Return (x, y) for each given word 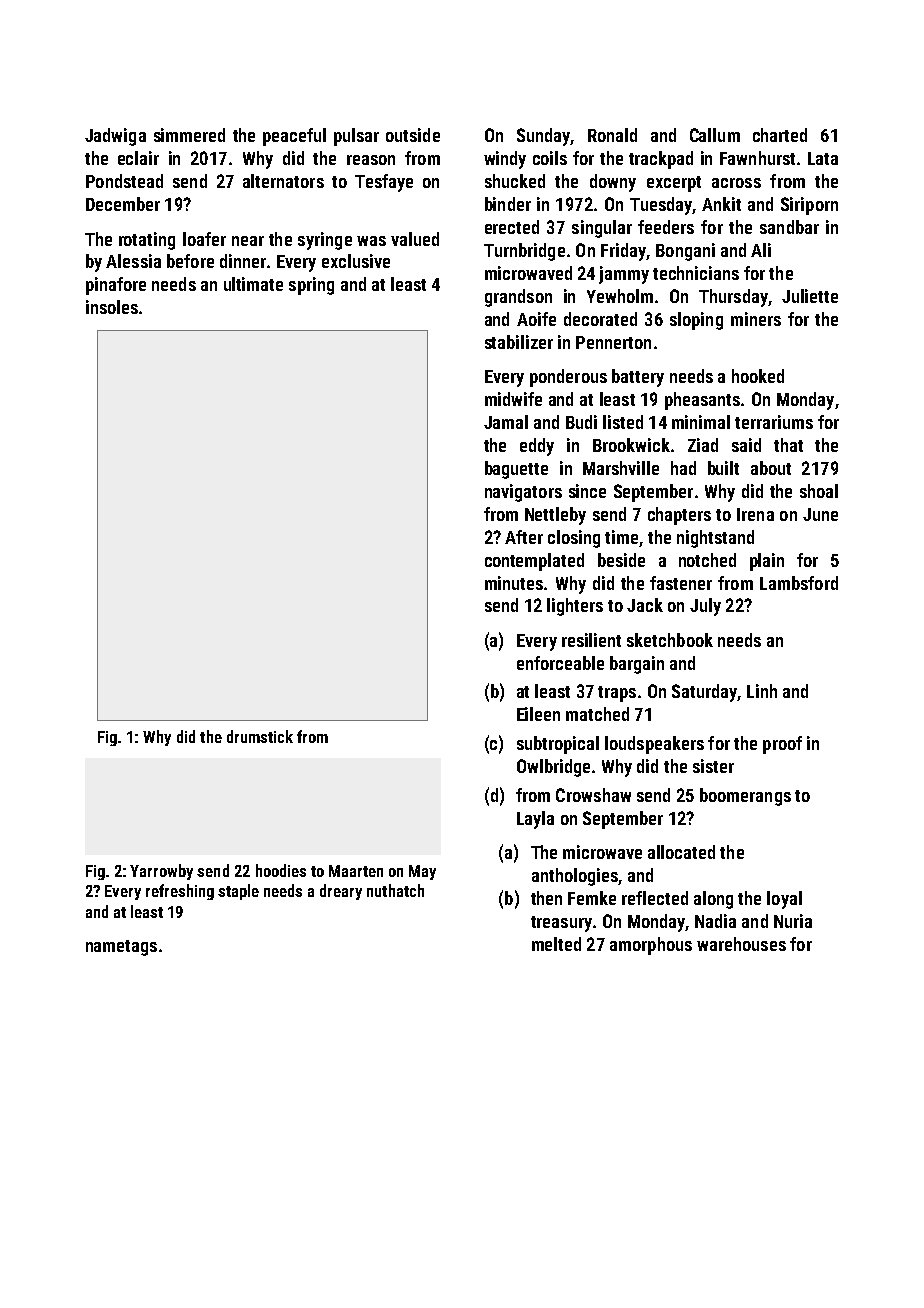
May (422, 872)
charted (780, 135)
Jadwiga (115, 137)
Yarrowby (161, 872)
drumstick (260, 736)
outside (413, 135)
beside (621, 560)
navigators (523, 493)
